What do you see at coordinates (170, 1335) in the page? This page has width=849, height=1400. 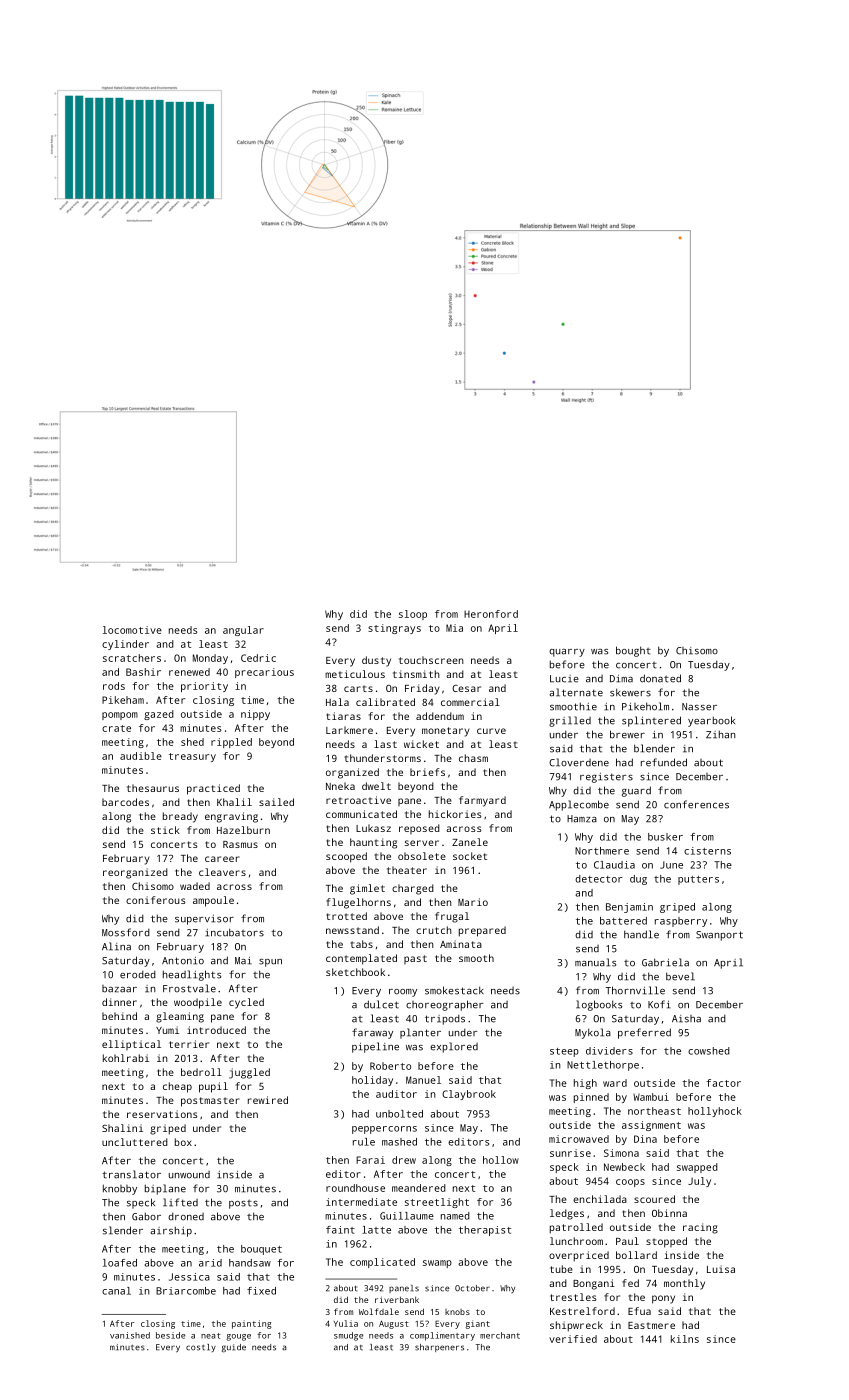 I see `beside` at bounding box center [170, 1335].
